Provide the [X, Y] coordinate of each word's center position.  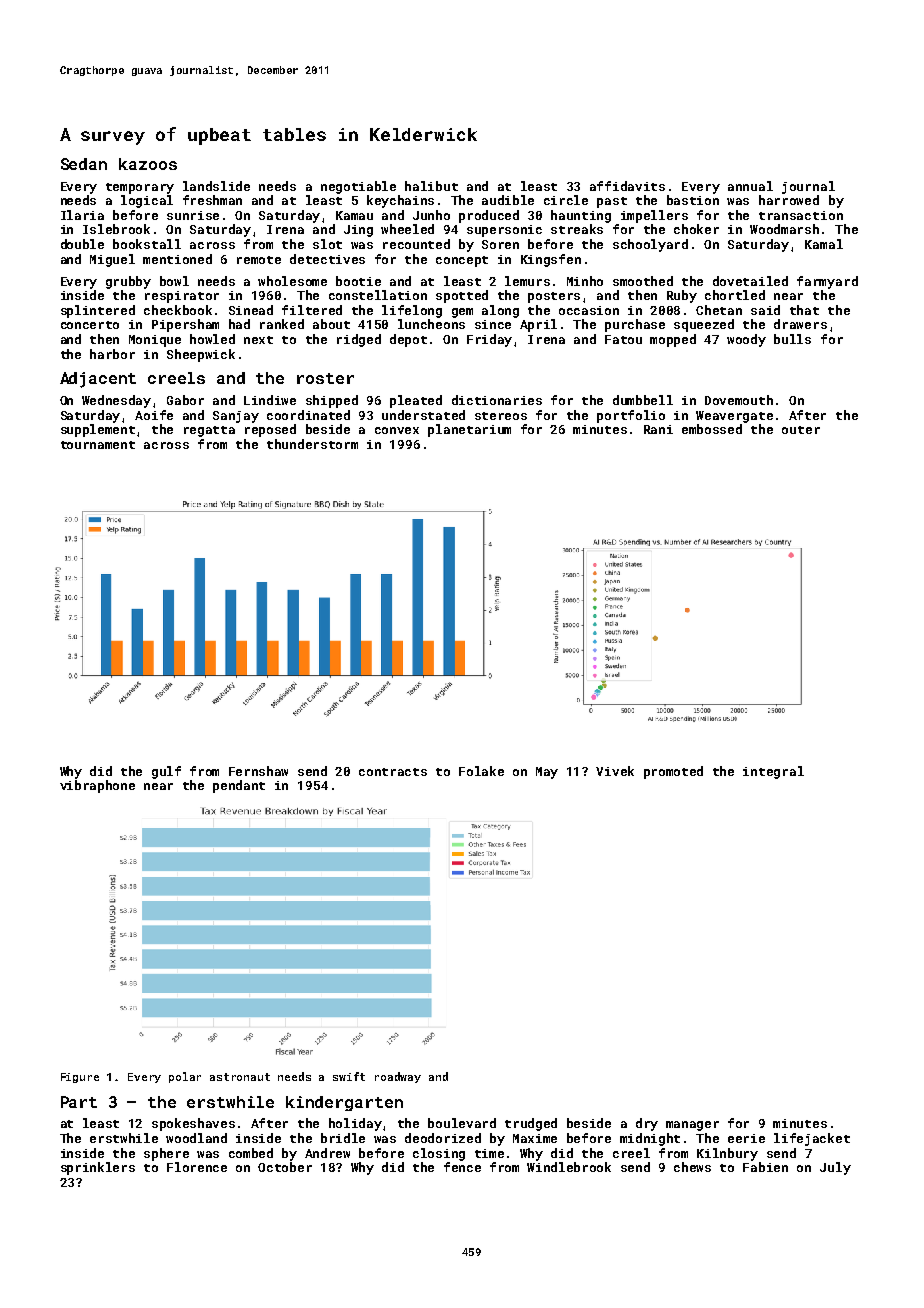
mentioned [177, 259]
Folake [481, 771]
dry [647, 1124]
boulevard [462, 1123]
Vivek [615, 771]
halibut [431, 186]
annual [750, 186]
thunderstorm [312, 444]
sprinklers [98, 1168]
